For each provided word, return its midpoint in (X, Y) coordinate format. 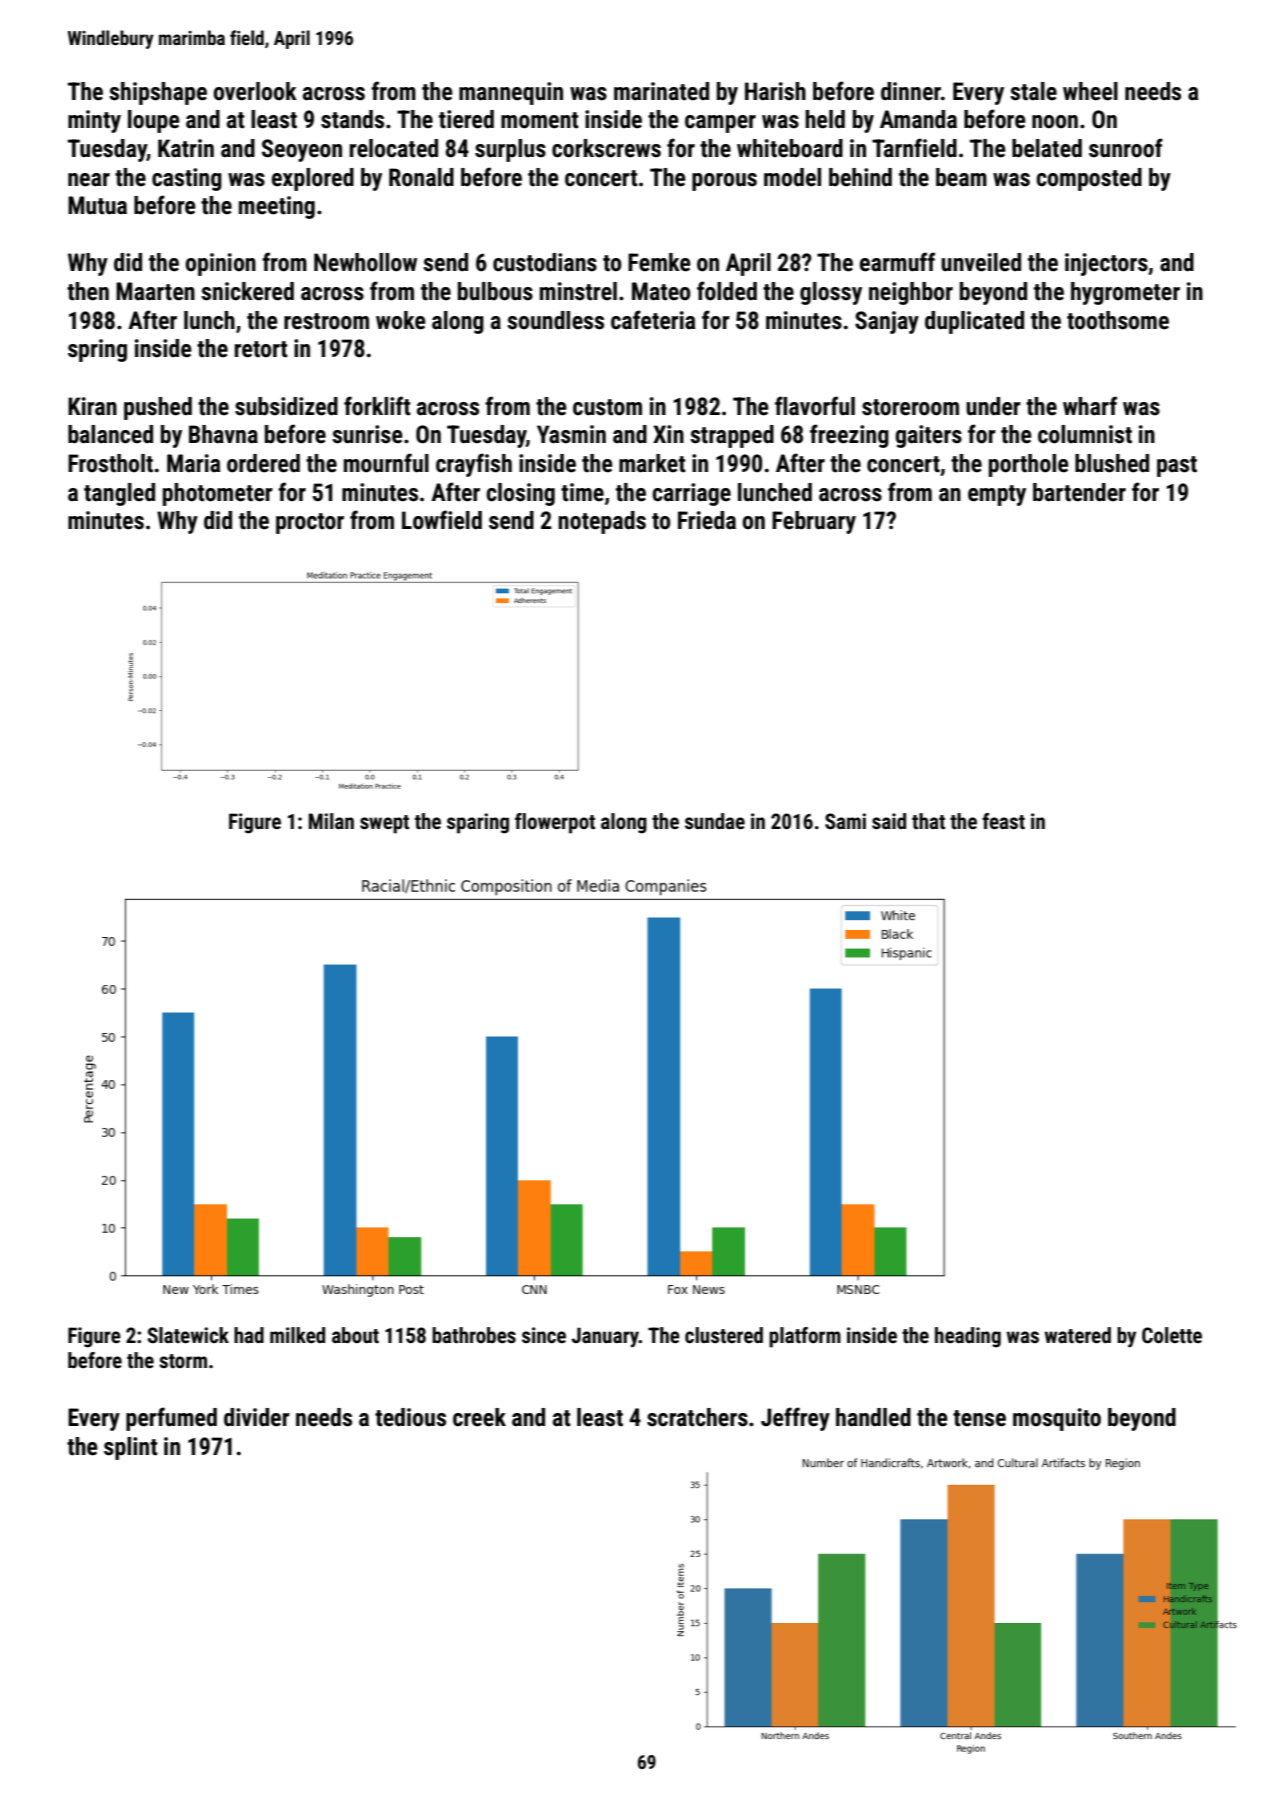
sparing (478, 823)
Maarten (155, 291)
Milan (331, 821)
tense (979, 1418)
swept (384, 824)
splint (131, 1448)
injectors (1106, 264)
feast (1003, 821)
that (928, 821)
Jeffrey (795, 1419)
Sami (845, 821)
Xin (668, 434)
